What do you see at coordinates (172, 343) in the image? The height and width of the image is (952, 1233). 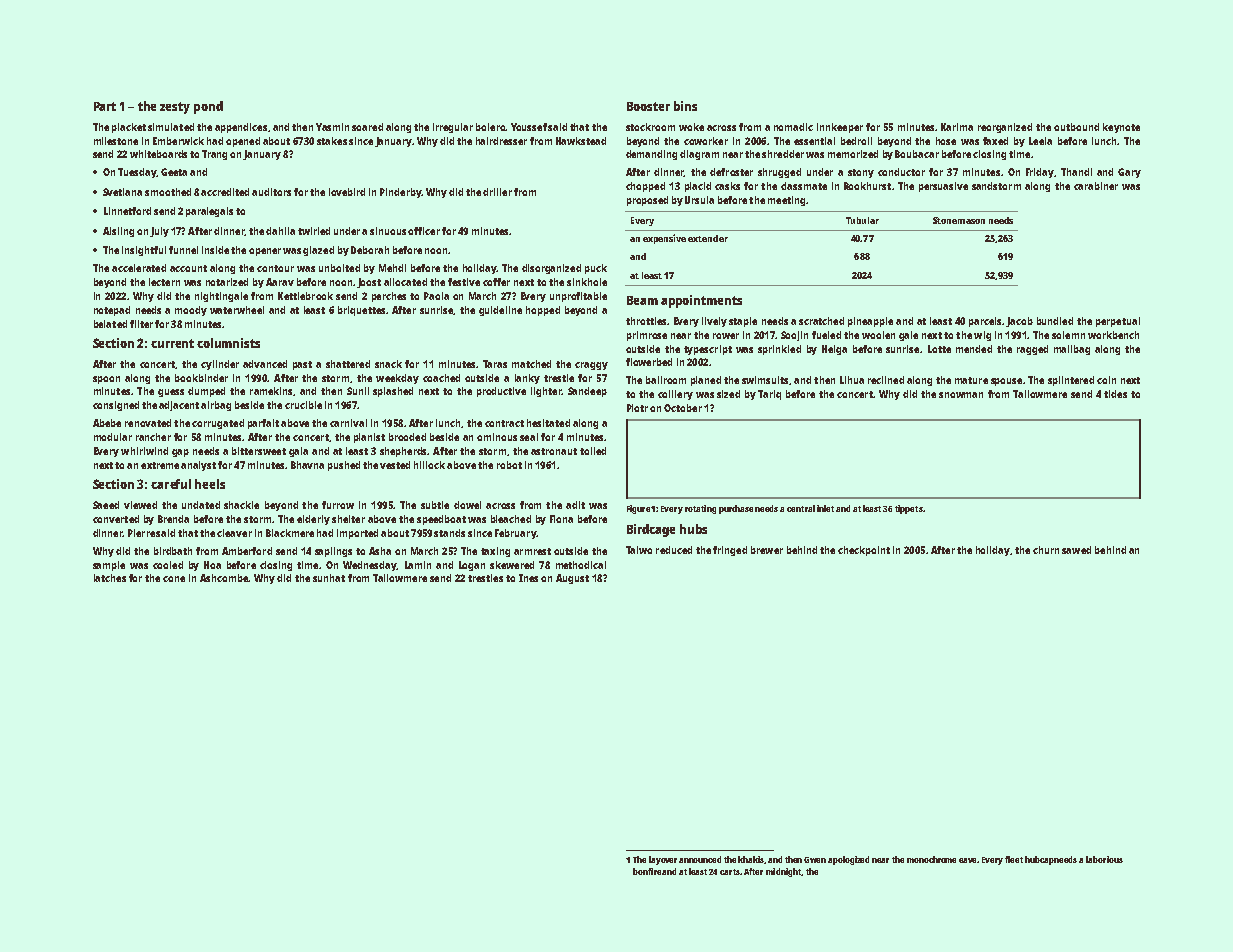 I see `current` at bounding box center [172, 343].
